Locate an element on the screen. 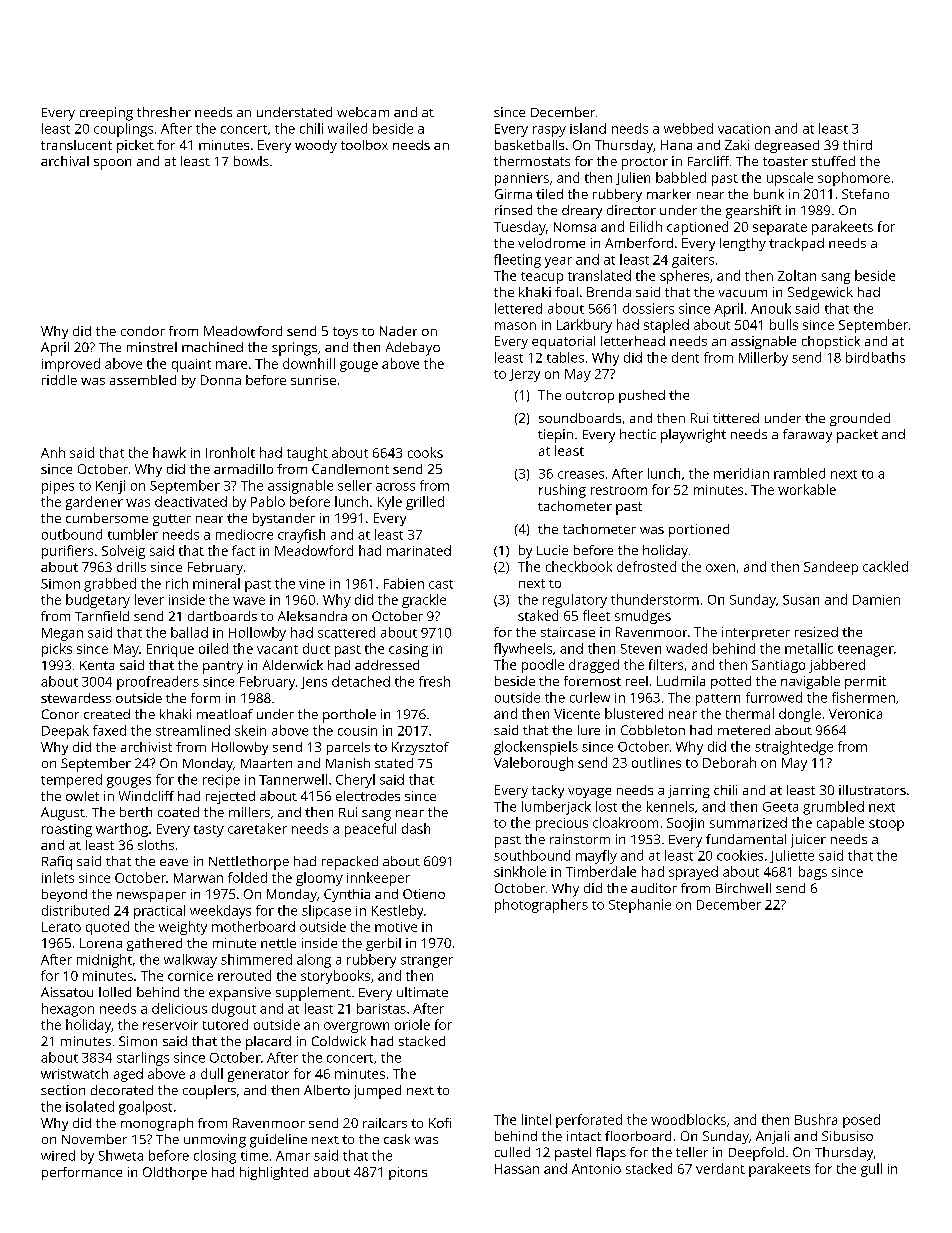 The width and height of the screenshot is (952, 1233). trackpad is located at coordinates (796, 244).
